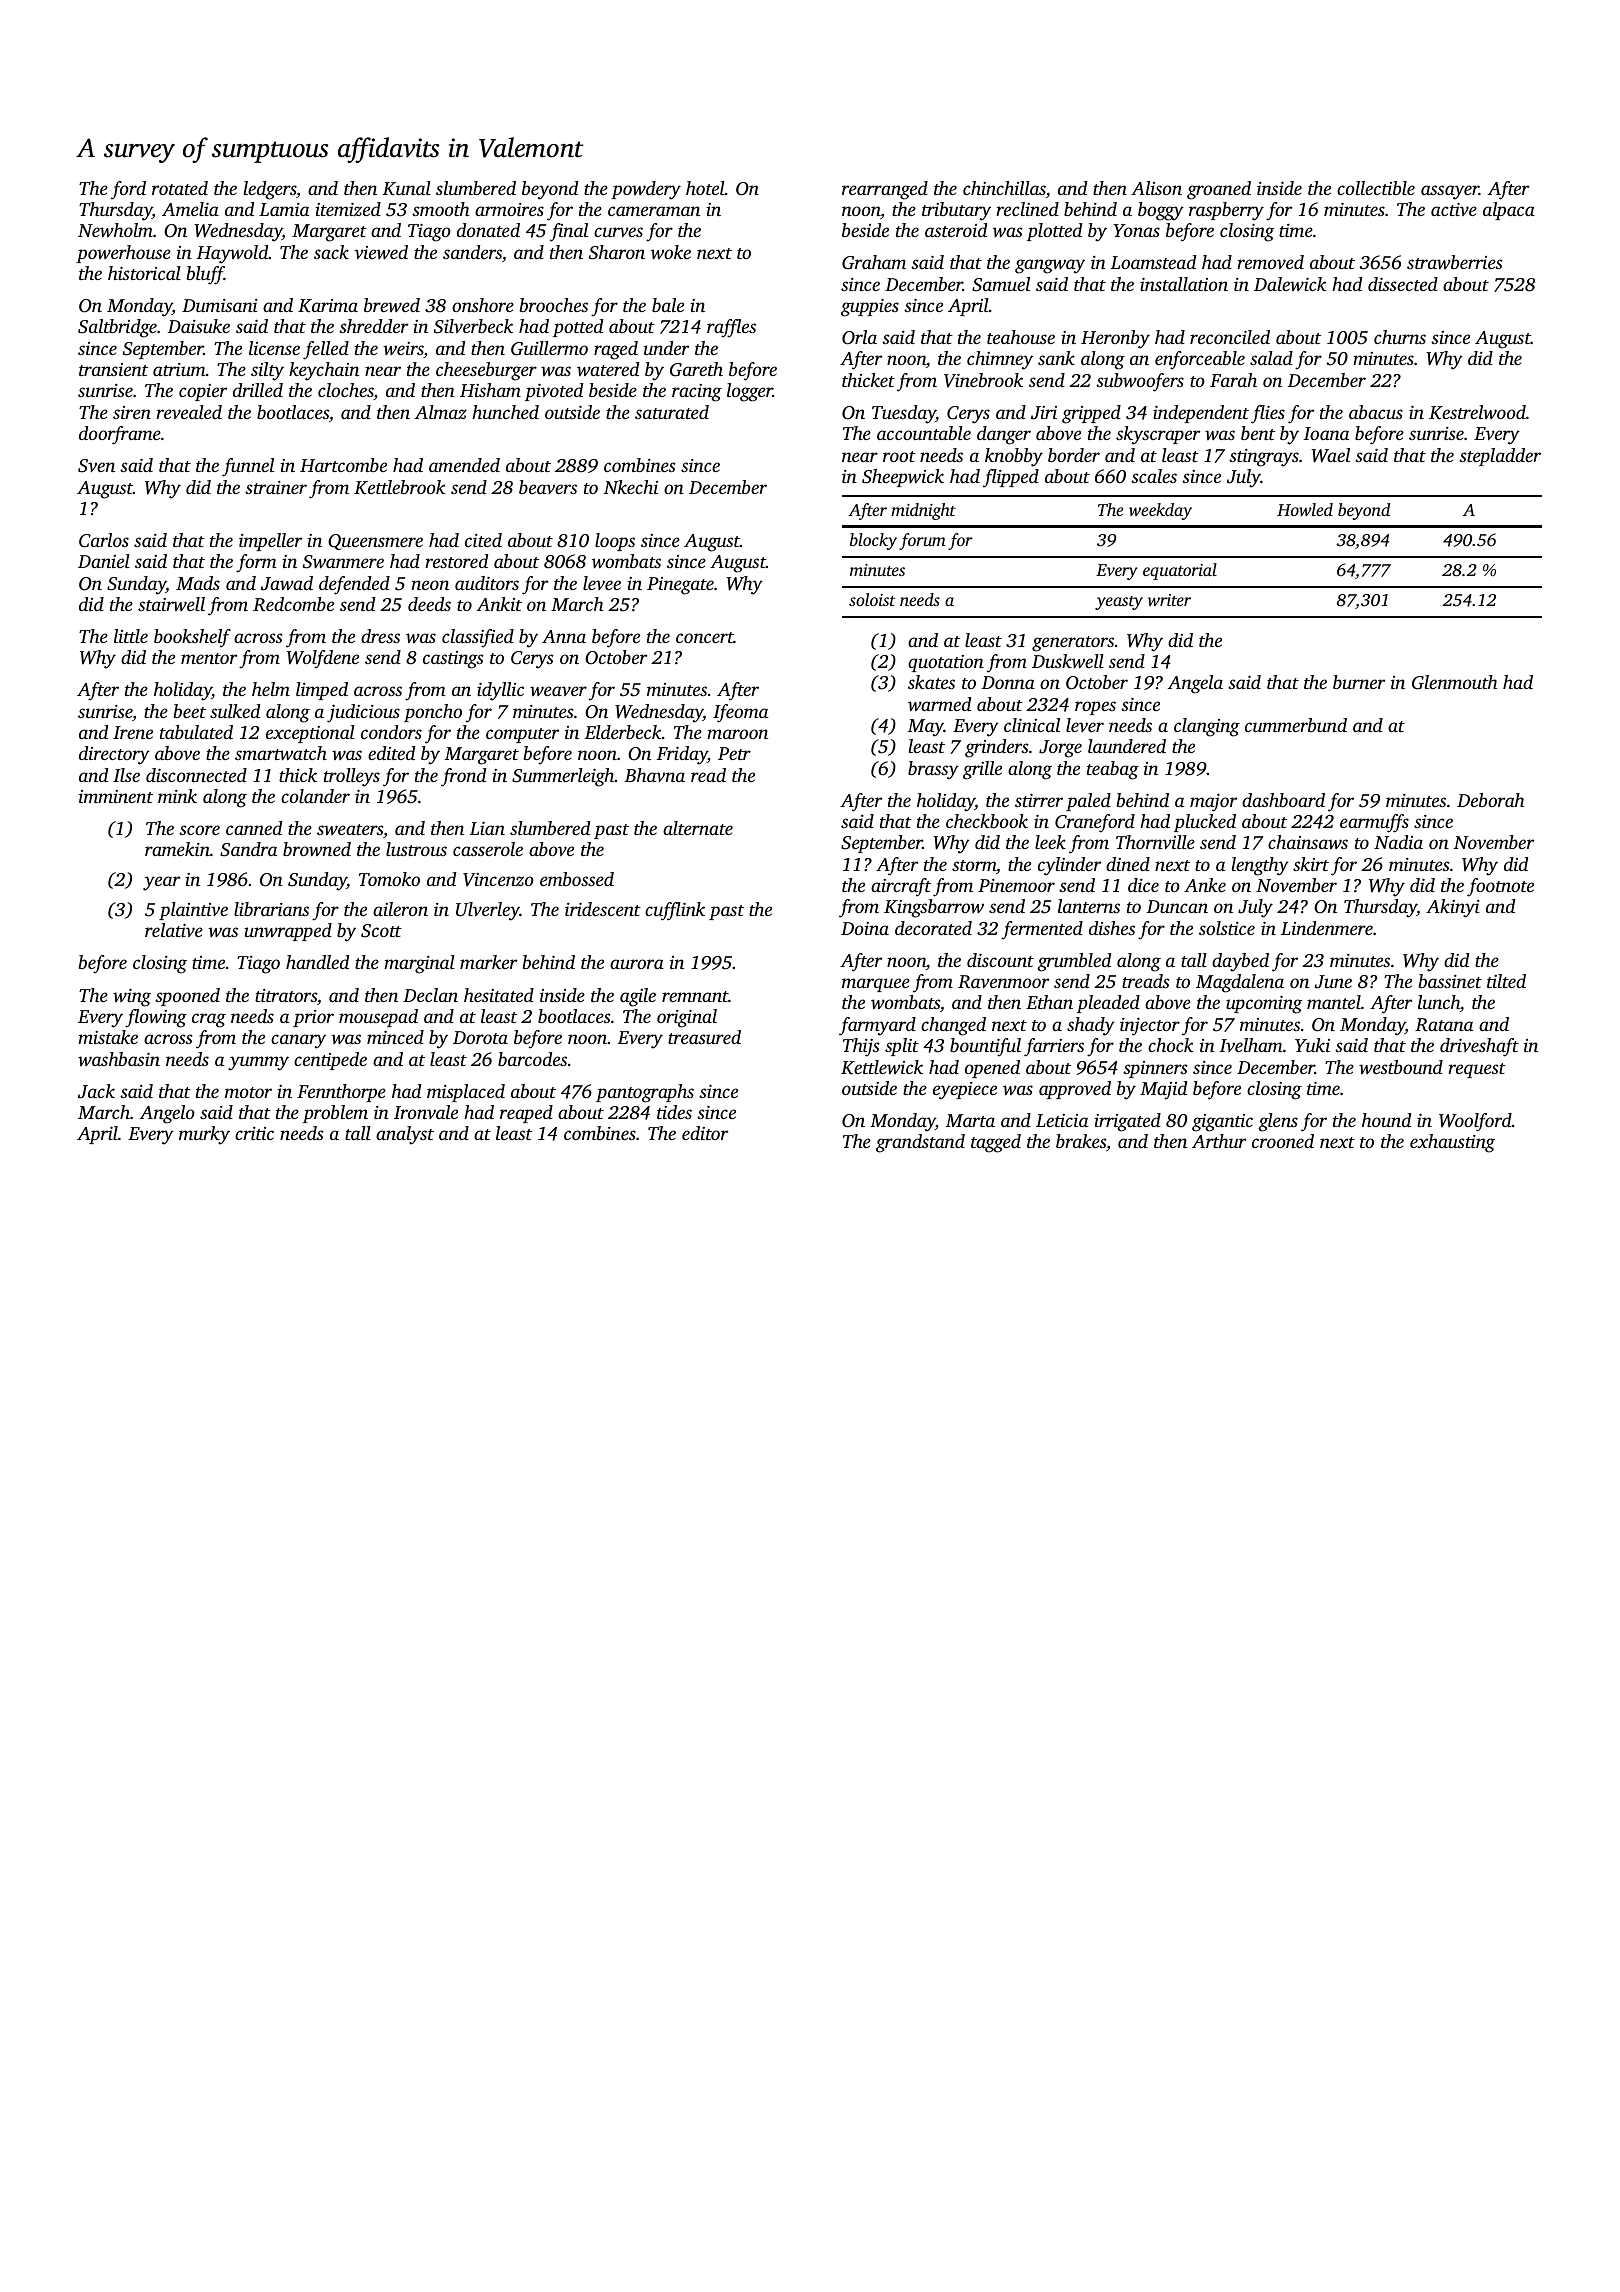 The height and width of the screenshot is (2292, 1620). What do you see at coordinates (1312, 1045) in the screenshot?
I see `Yuki` at bounding box center [1312, 1045].
